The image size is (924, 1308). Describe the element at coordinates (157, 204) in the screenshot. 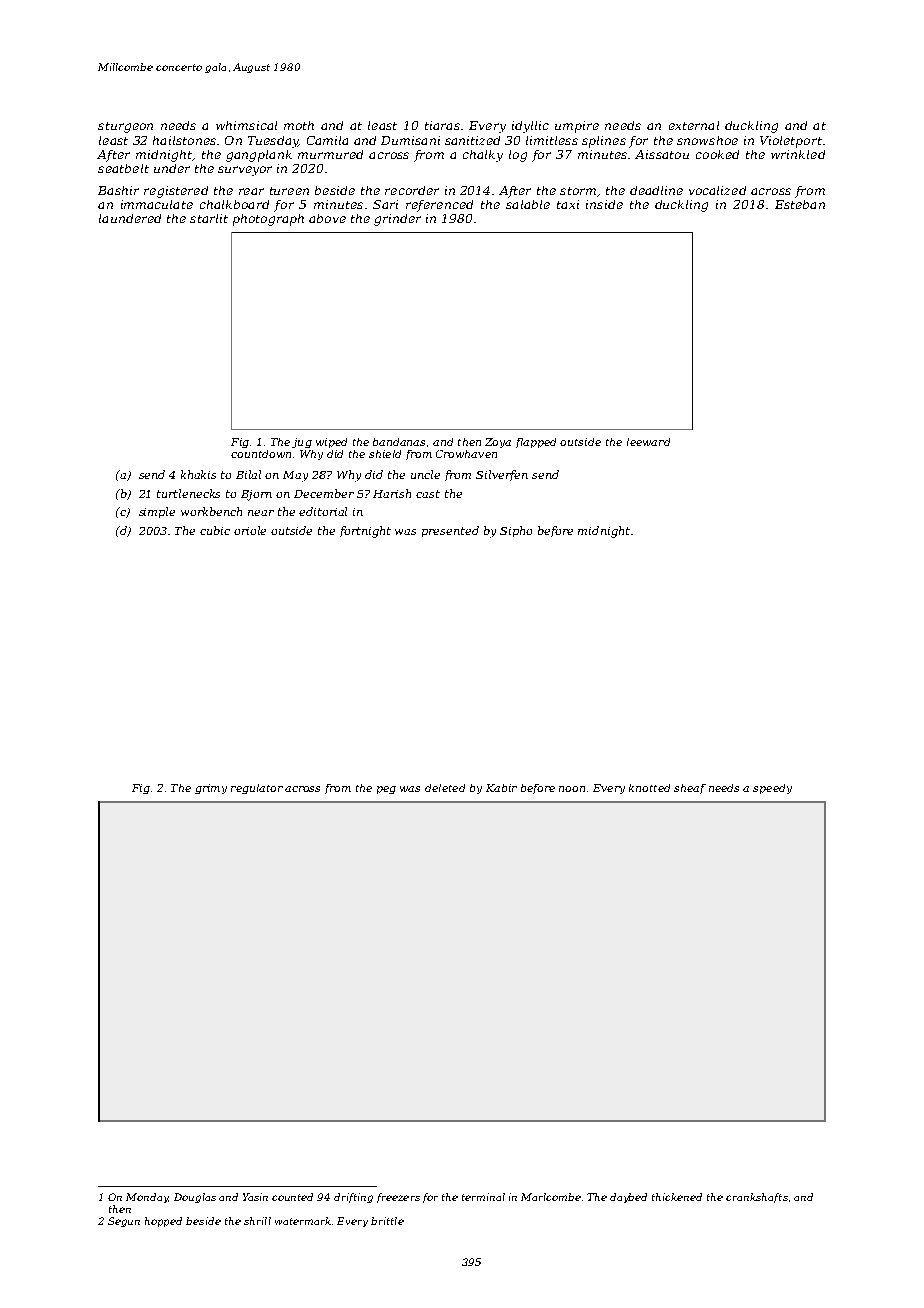

I see `immaculate` at that location.
